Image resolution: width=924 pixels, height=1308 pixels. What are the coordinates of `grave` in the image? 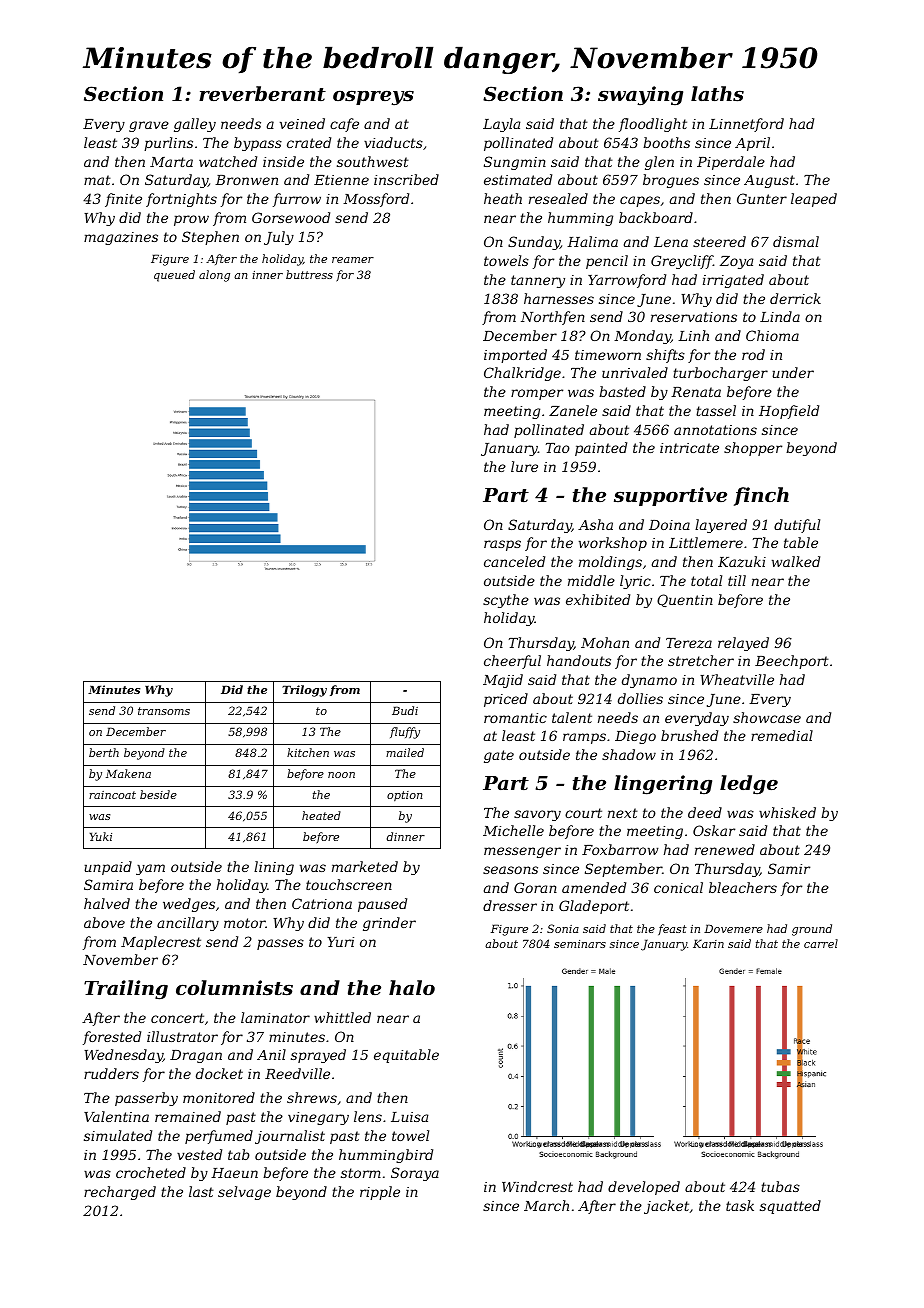 It's located at (149, 126).
